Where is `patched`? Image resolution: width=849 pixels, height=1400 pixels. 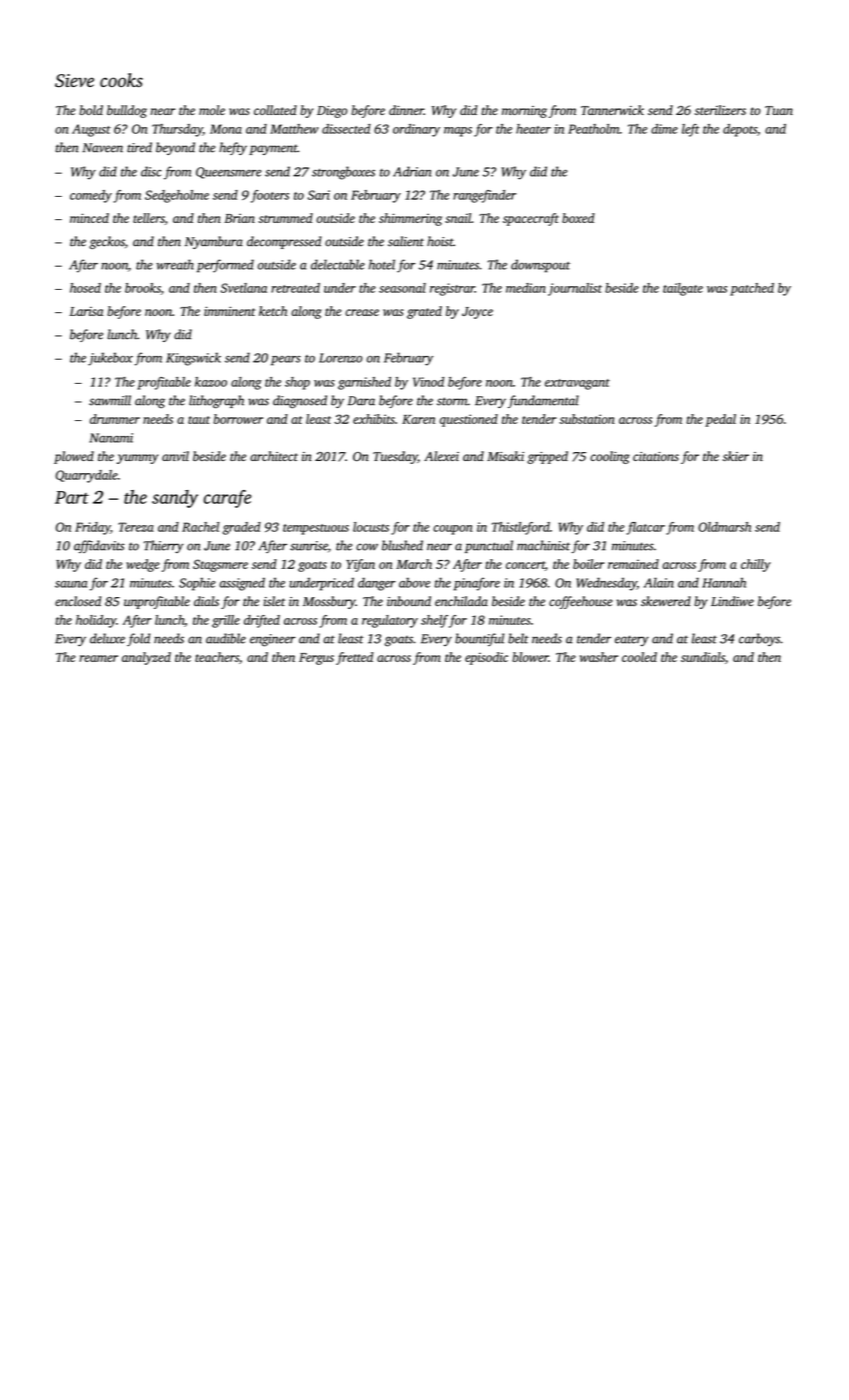
patched is located at coordinates (752, 289).
